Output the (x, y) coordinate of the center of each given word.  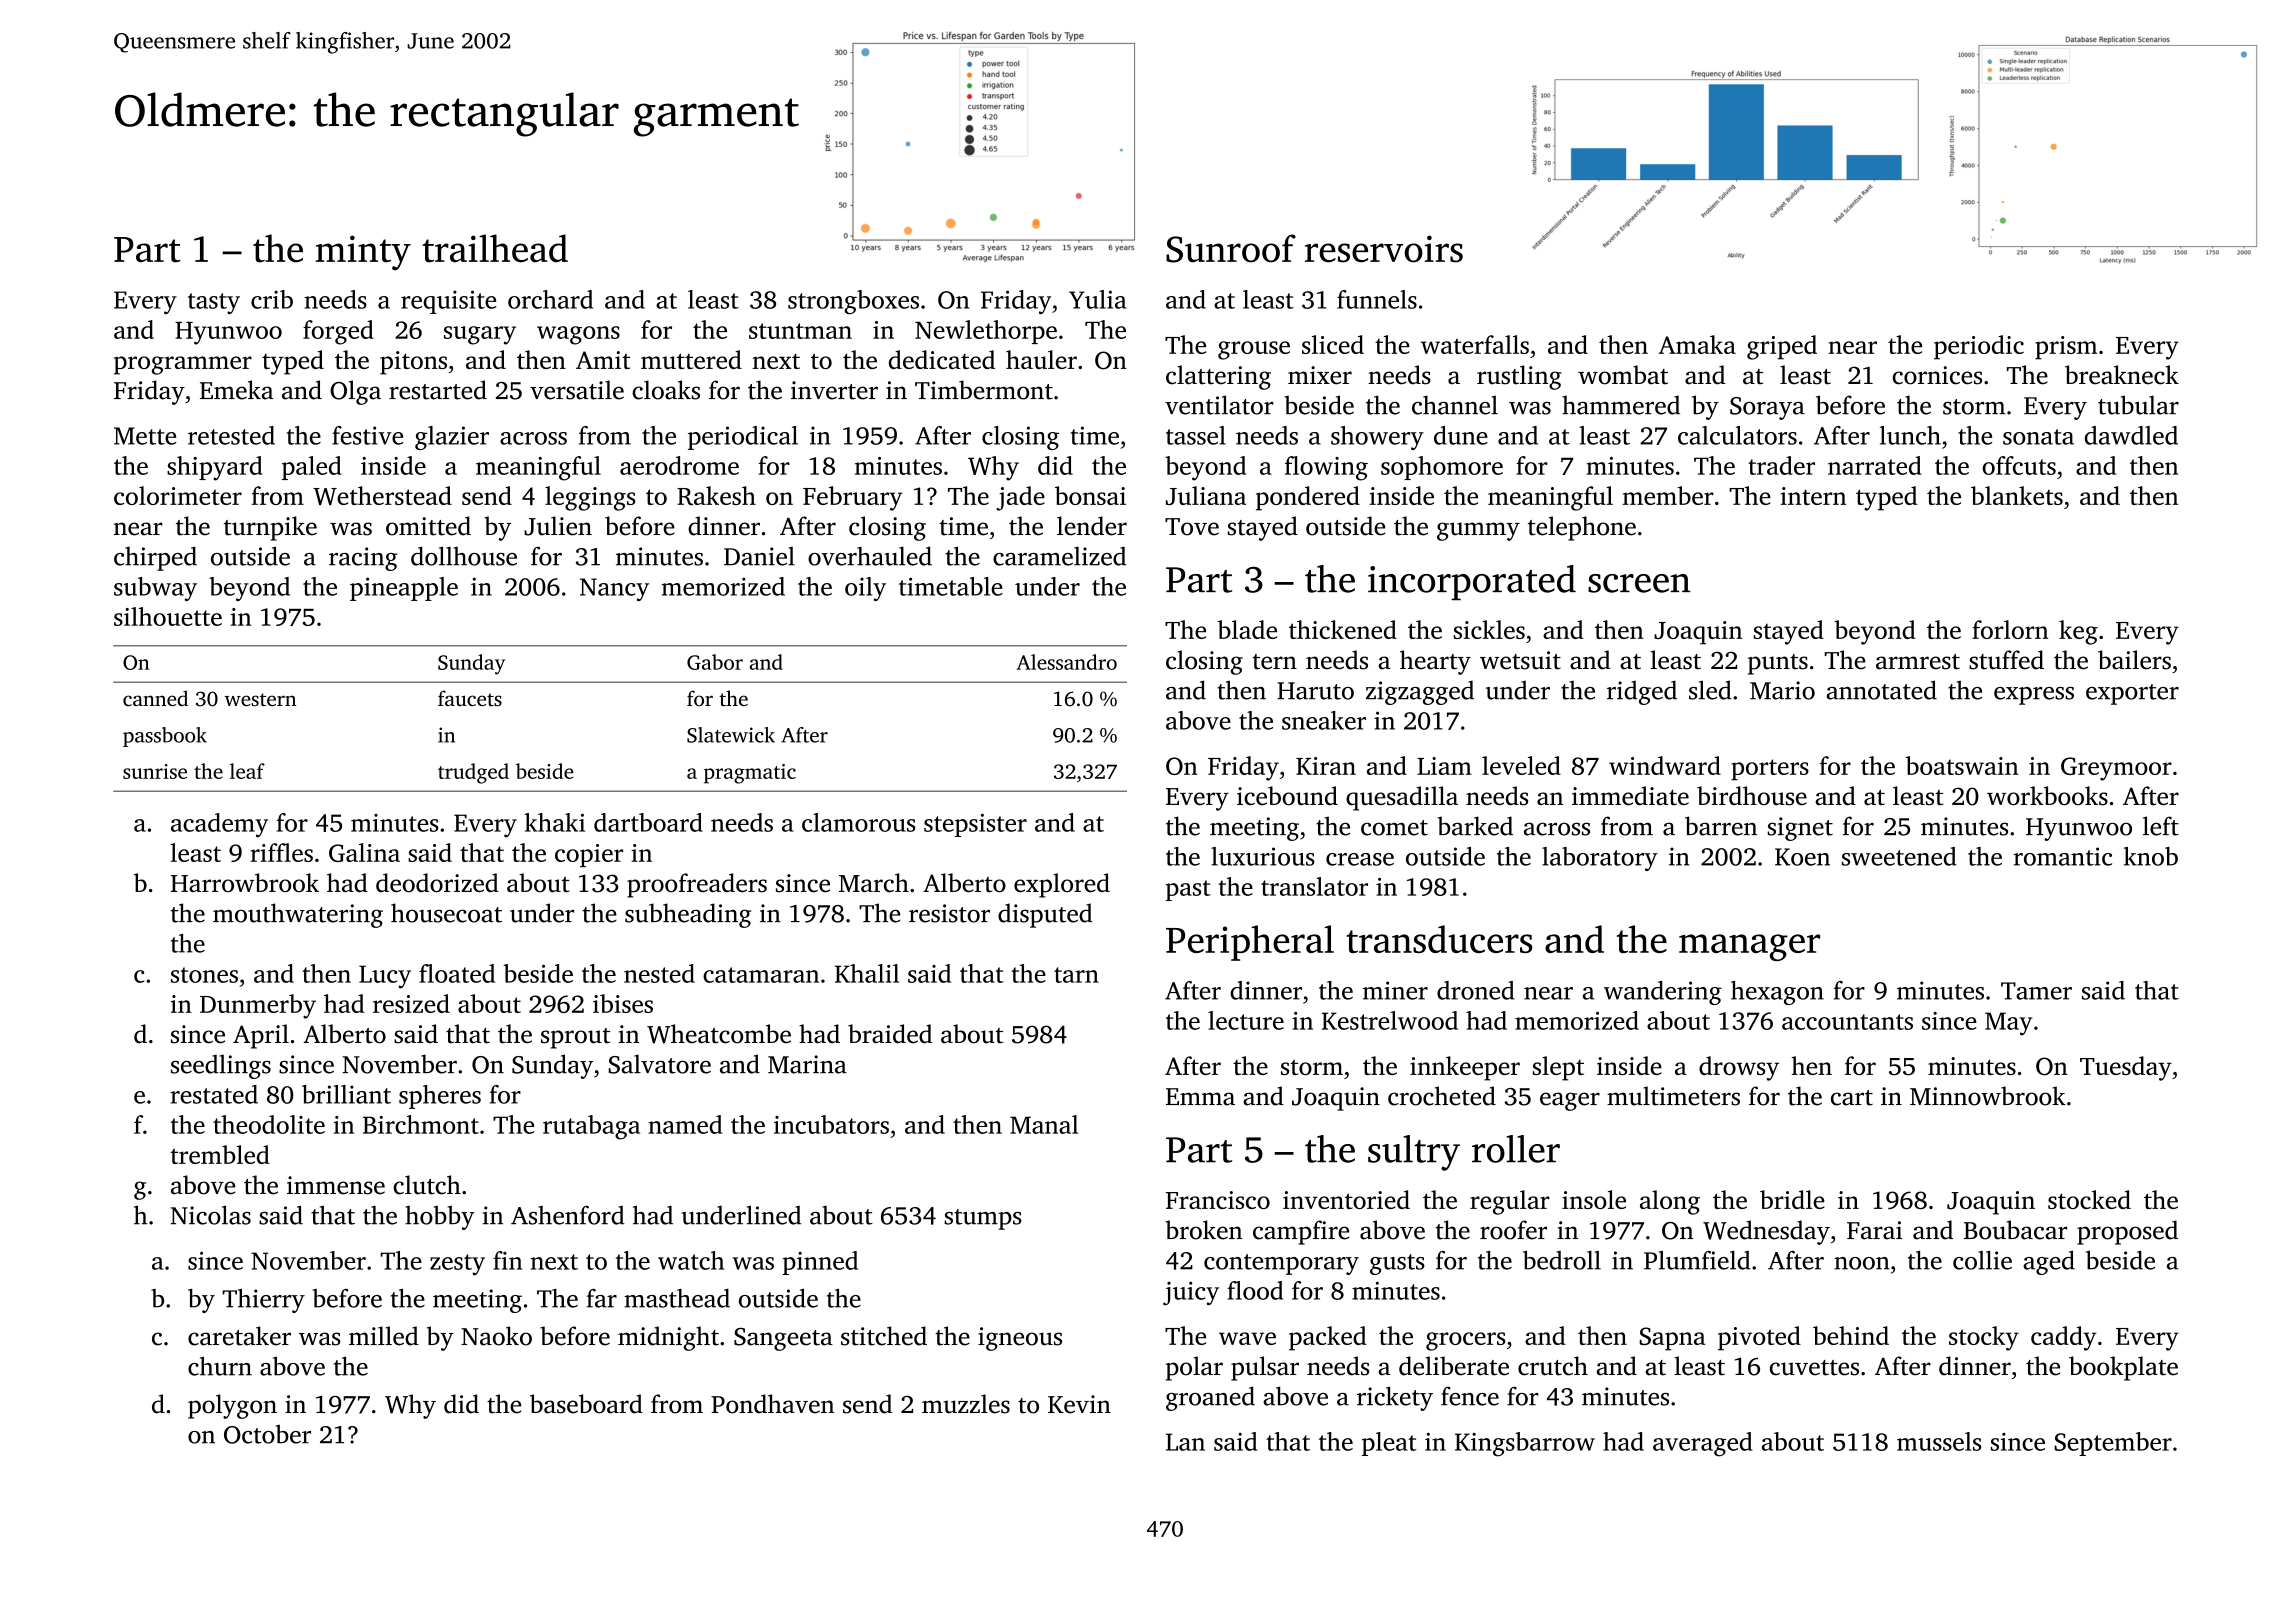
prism (2066, 348)
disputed (1045, 915)
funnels (1377, 299)
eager (1570, 1101)
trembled (220, 1154)
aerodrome (679, 465)
